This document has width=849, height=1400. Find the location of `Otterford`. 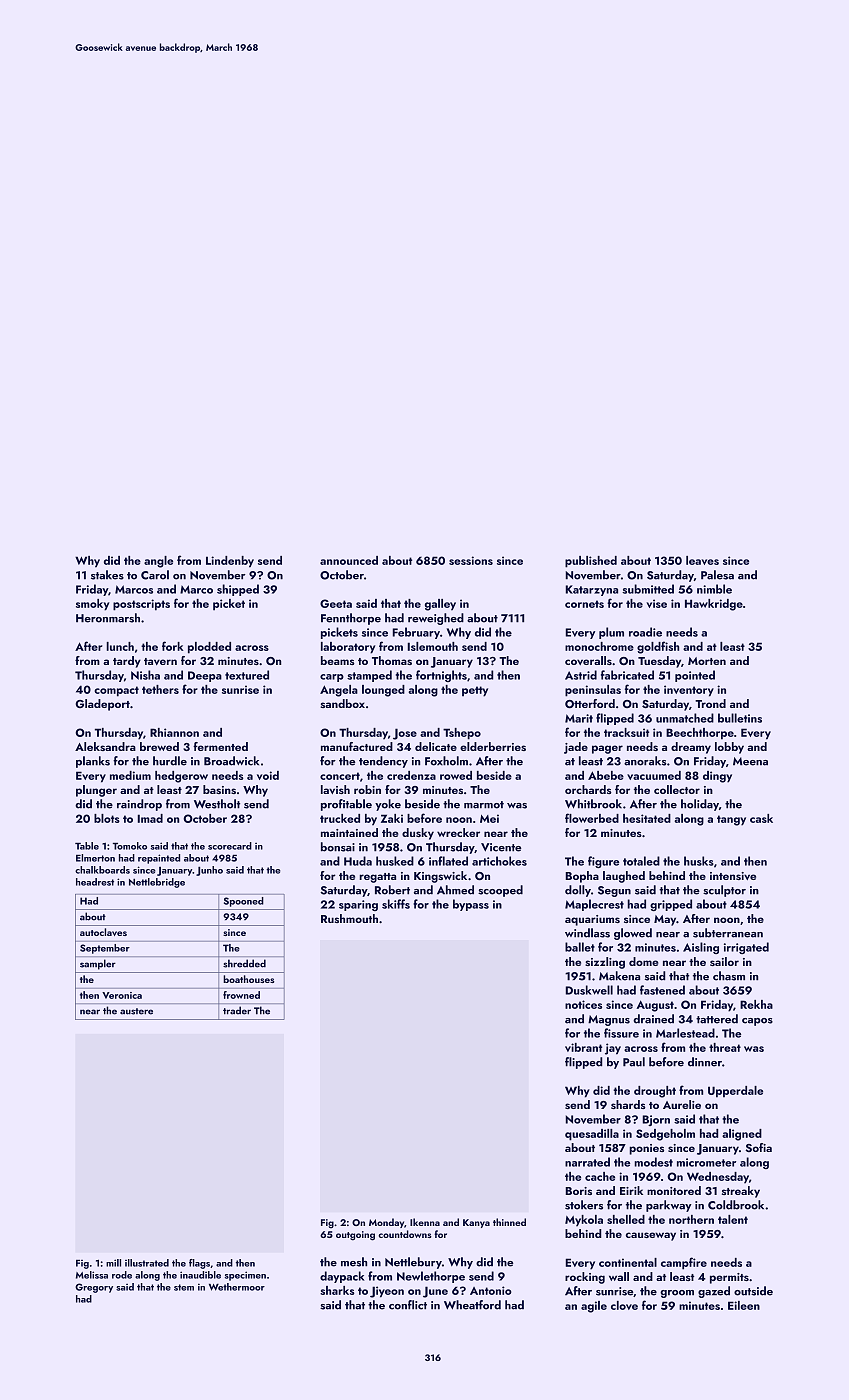

Otterford is located at coordinates (590, 703).
